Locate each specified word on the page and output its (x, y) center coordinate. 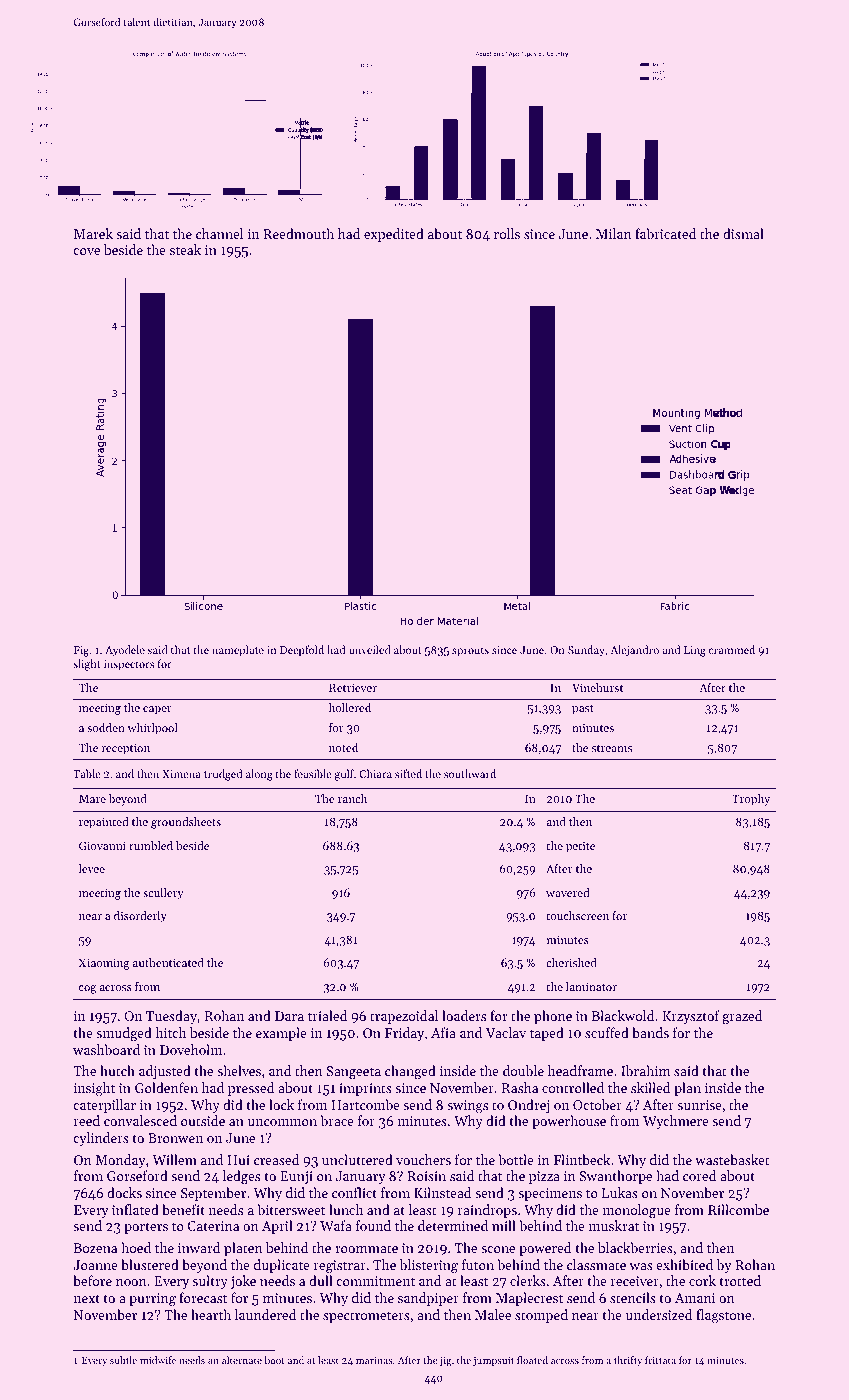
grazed (742, 1017)
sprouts (470, 652)
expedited (394, 235)
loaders (464, 1015)
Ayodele (125, 651)
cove (86, 251)
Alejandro (634, 651)
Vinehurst (597, 687)
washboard (106, 1049)
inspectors (129, 665)
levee (92, 868)
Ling (695, 651)
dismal (743, 233)
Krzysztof (691, 1017)
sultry (210, 1282)
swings (467, 1106)
